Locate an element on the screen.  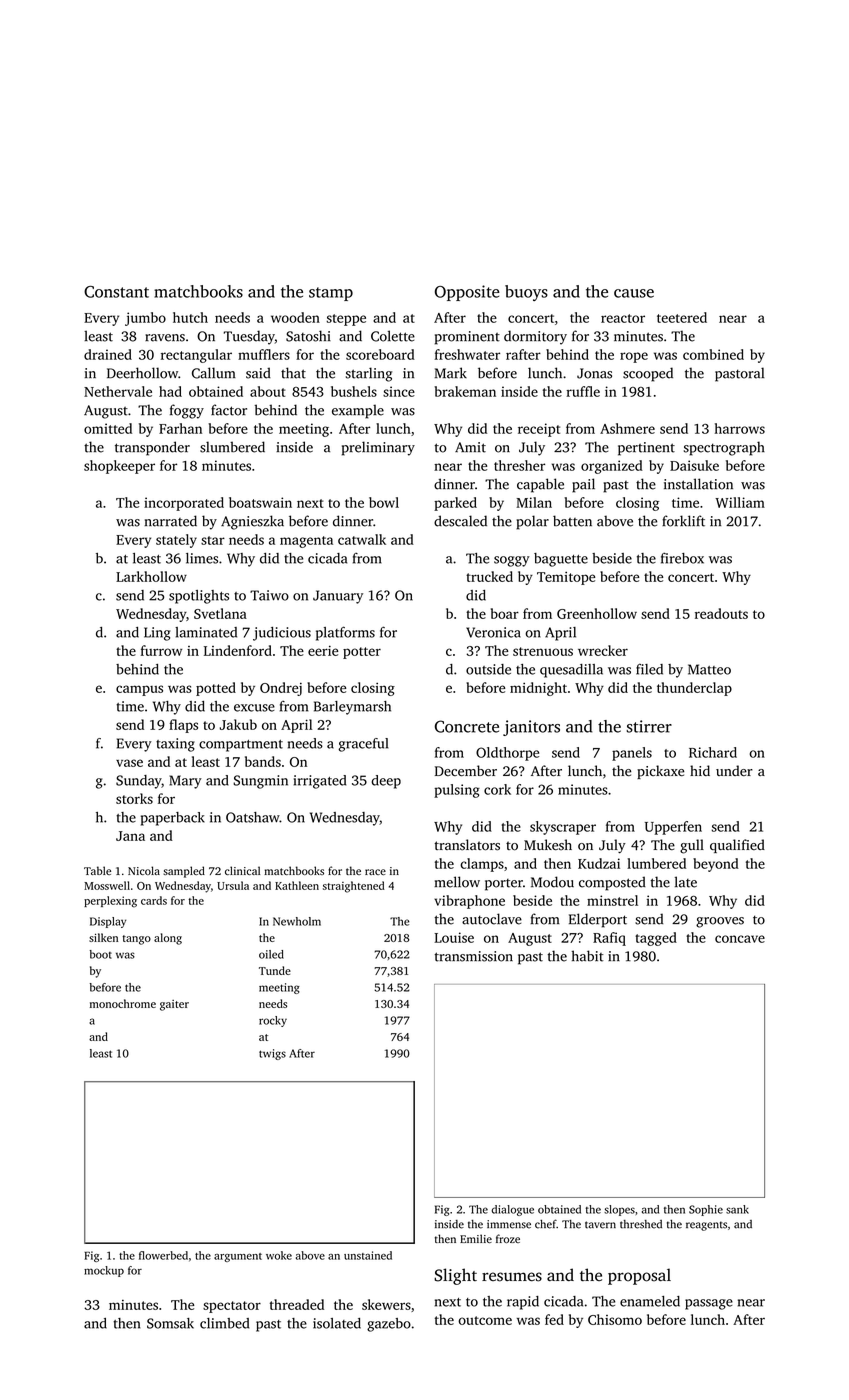
factor is located at coordinates (229, 410).
